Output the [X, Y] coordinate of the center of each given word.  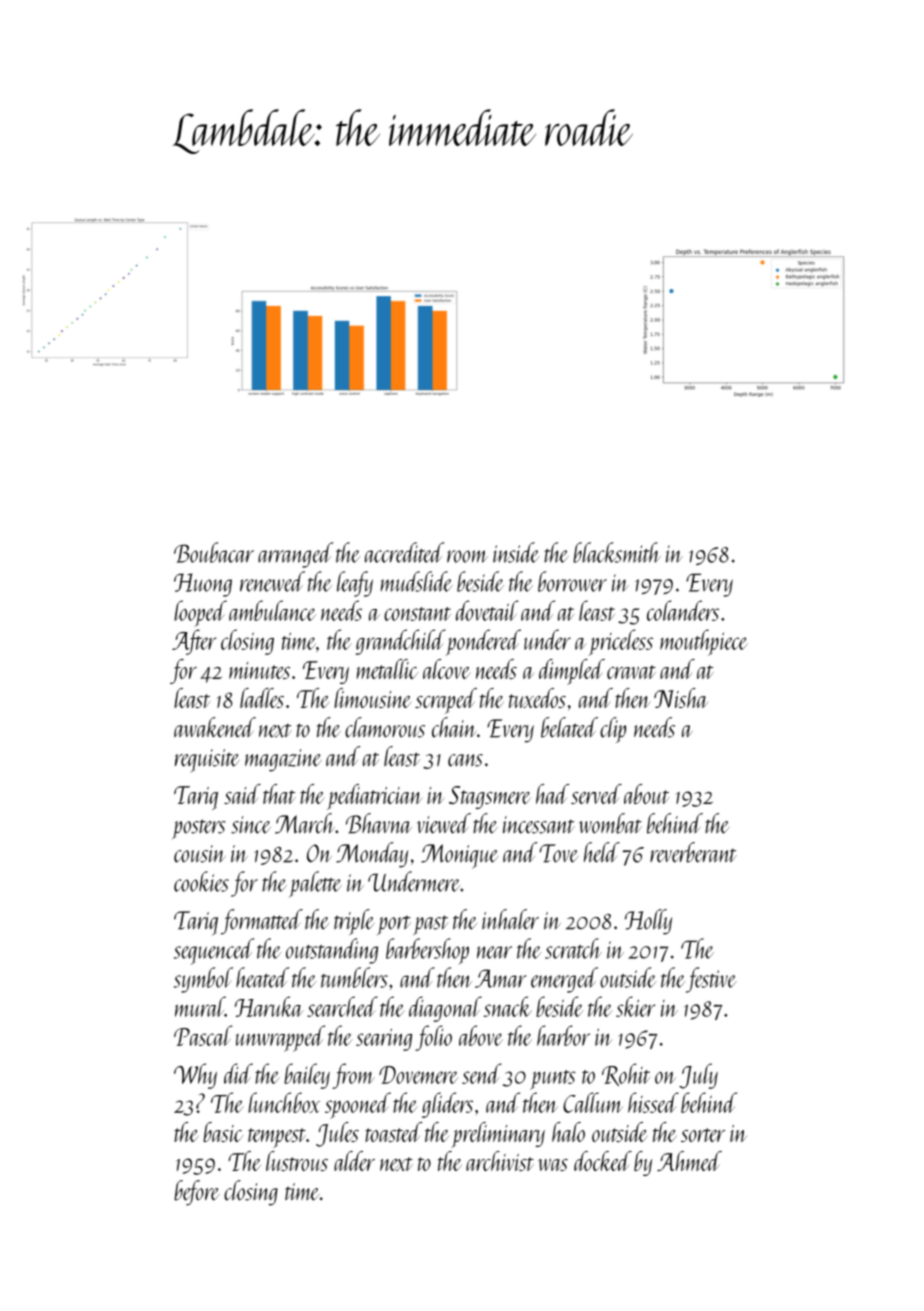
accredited [404, 552]
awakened [215, 727]
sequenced [214, 951]
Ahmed [689, 1161]
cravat [631, 672]
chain [454, 727]
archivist [500, 1161]
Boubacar [214, 552]
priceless [620, 642]
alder [354, 1161]
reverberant [693, 852]
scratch [573, 948]
